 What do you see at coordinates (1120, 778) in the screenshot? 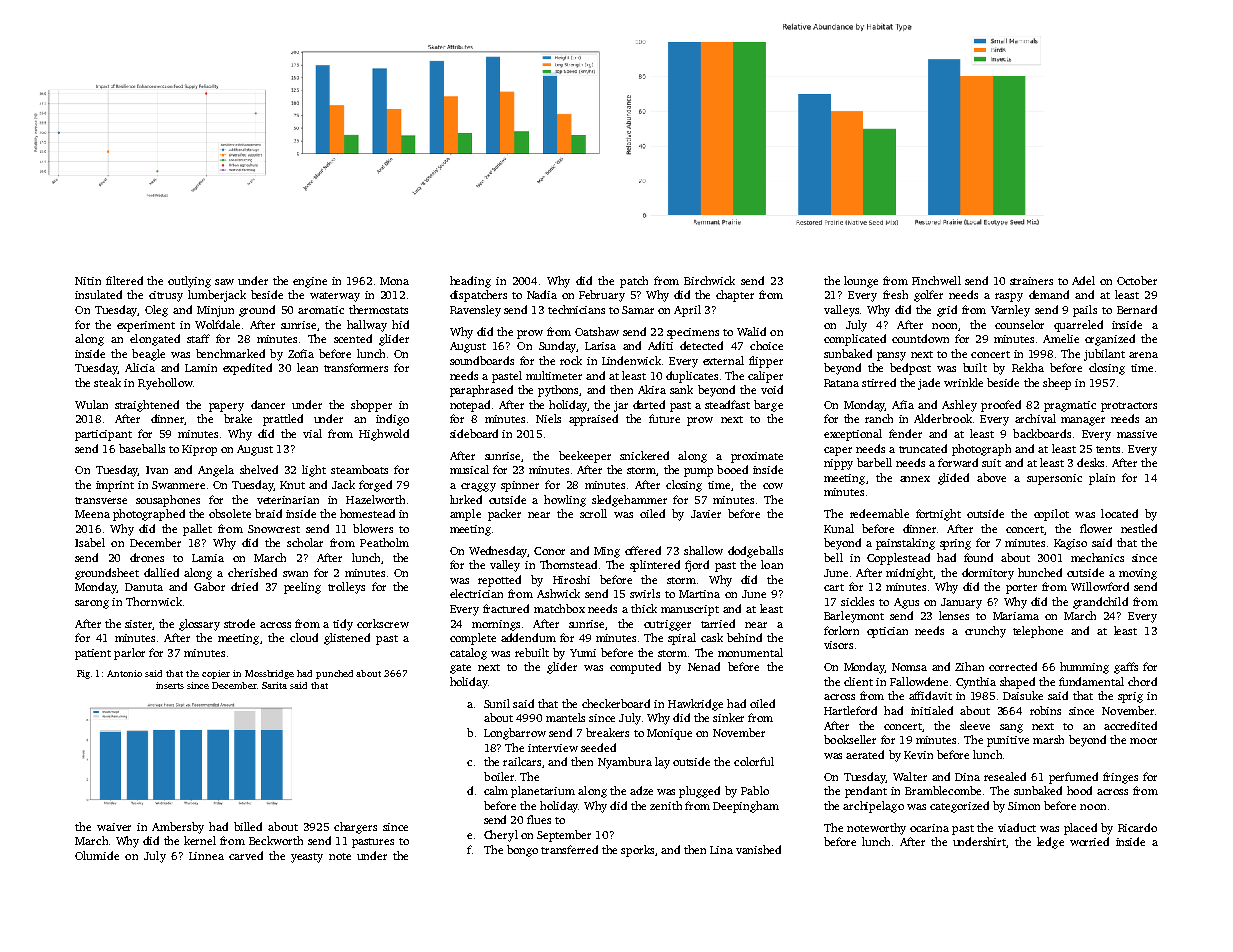
I see `fringes` at bounding box center [1120, 778].
